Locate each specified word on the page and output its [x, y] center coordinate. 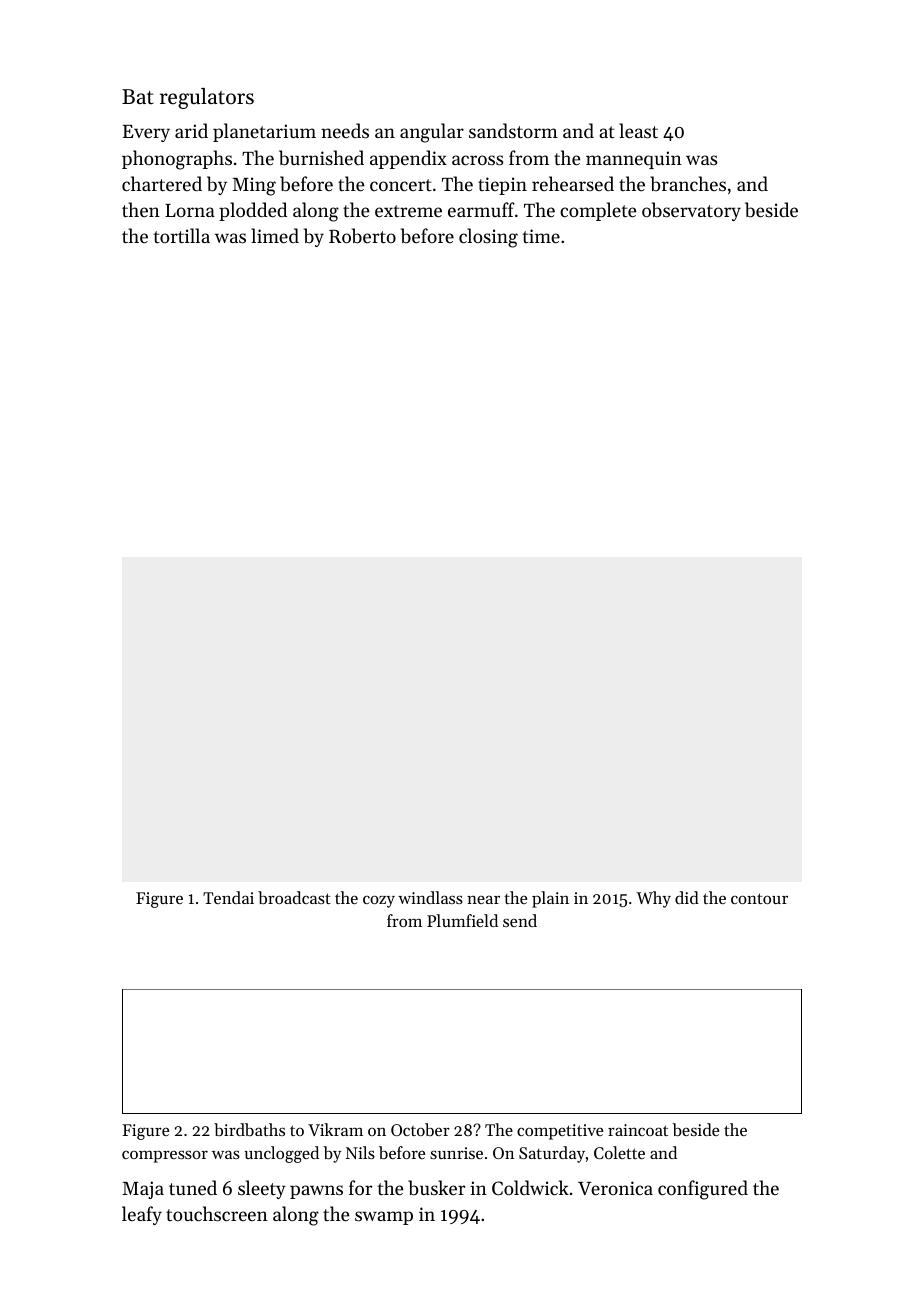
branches [688, 183]
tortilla [182, 235]
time [541, 236]
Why [653, 899]
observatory [691, 211]
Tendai [228, 897]
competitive [560, 1132]
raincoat [638, 1130]
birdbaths [249, 1129]
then [141, 209]
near [483, 899]
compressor [165, 1156]
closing [488, 238]
